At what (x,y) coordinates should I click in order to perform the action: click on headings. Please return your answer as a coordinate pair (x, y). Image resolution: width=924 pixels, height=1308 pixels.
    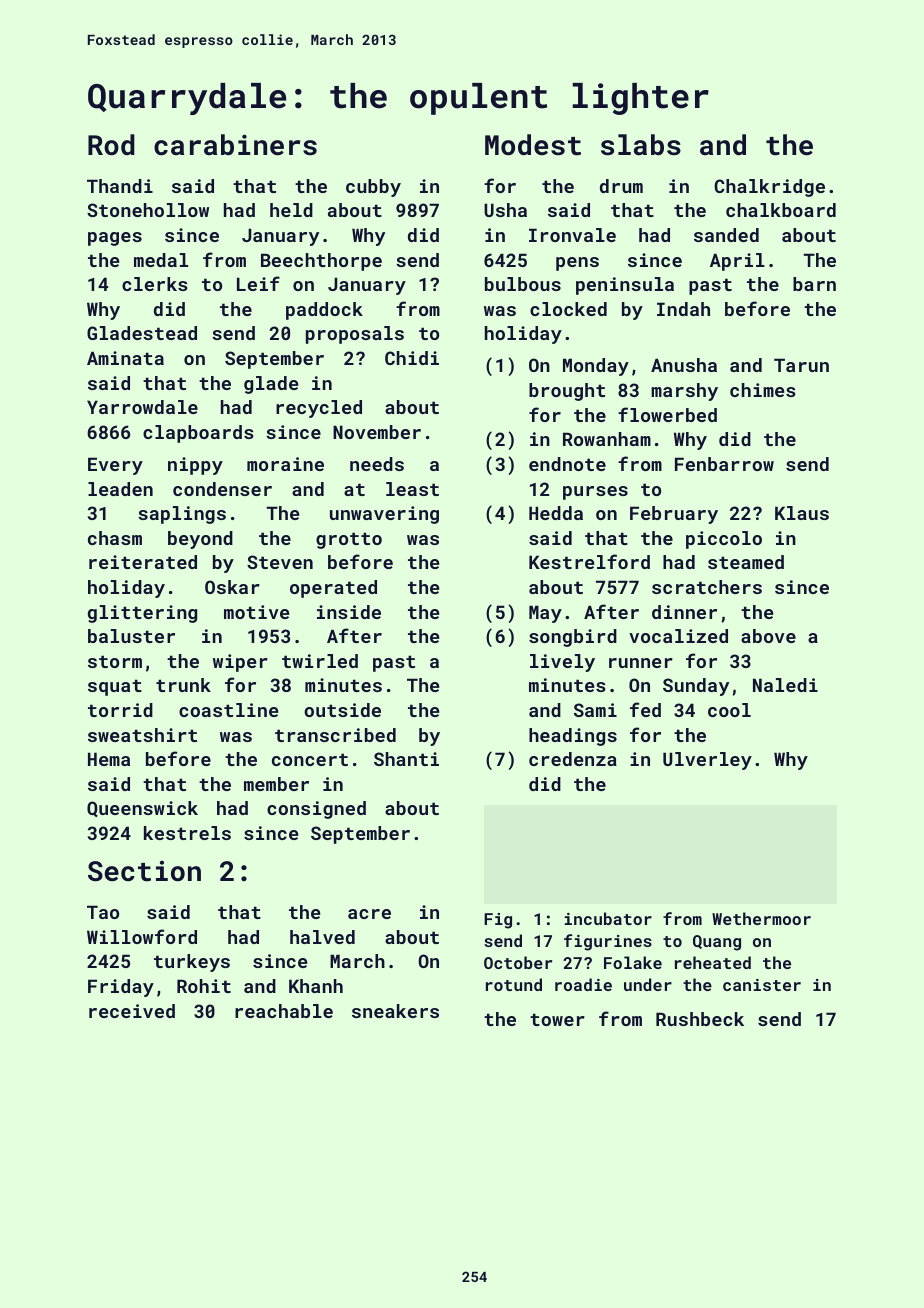
    Looking at the image, I should click on (573, 737).
